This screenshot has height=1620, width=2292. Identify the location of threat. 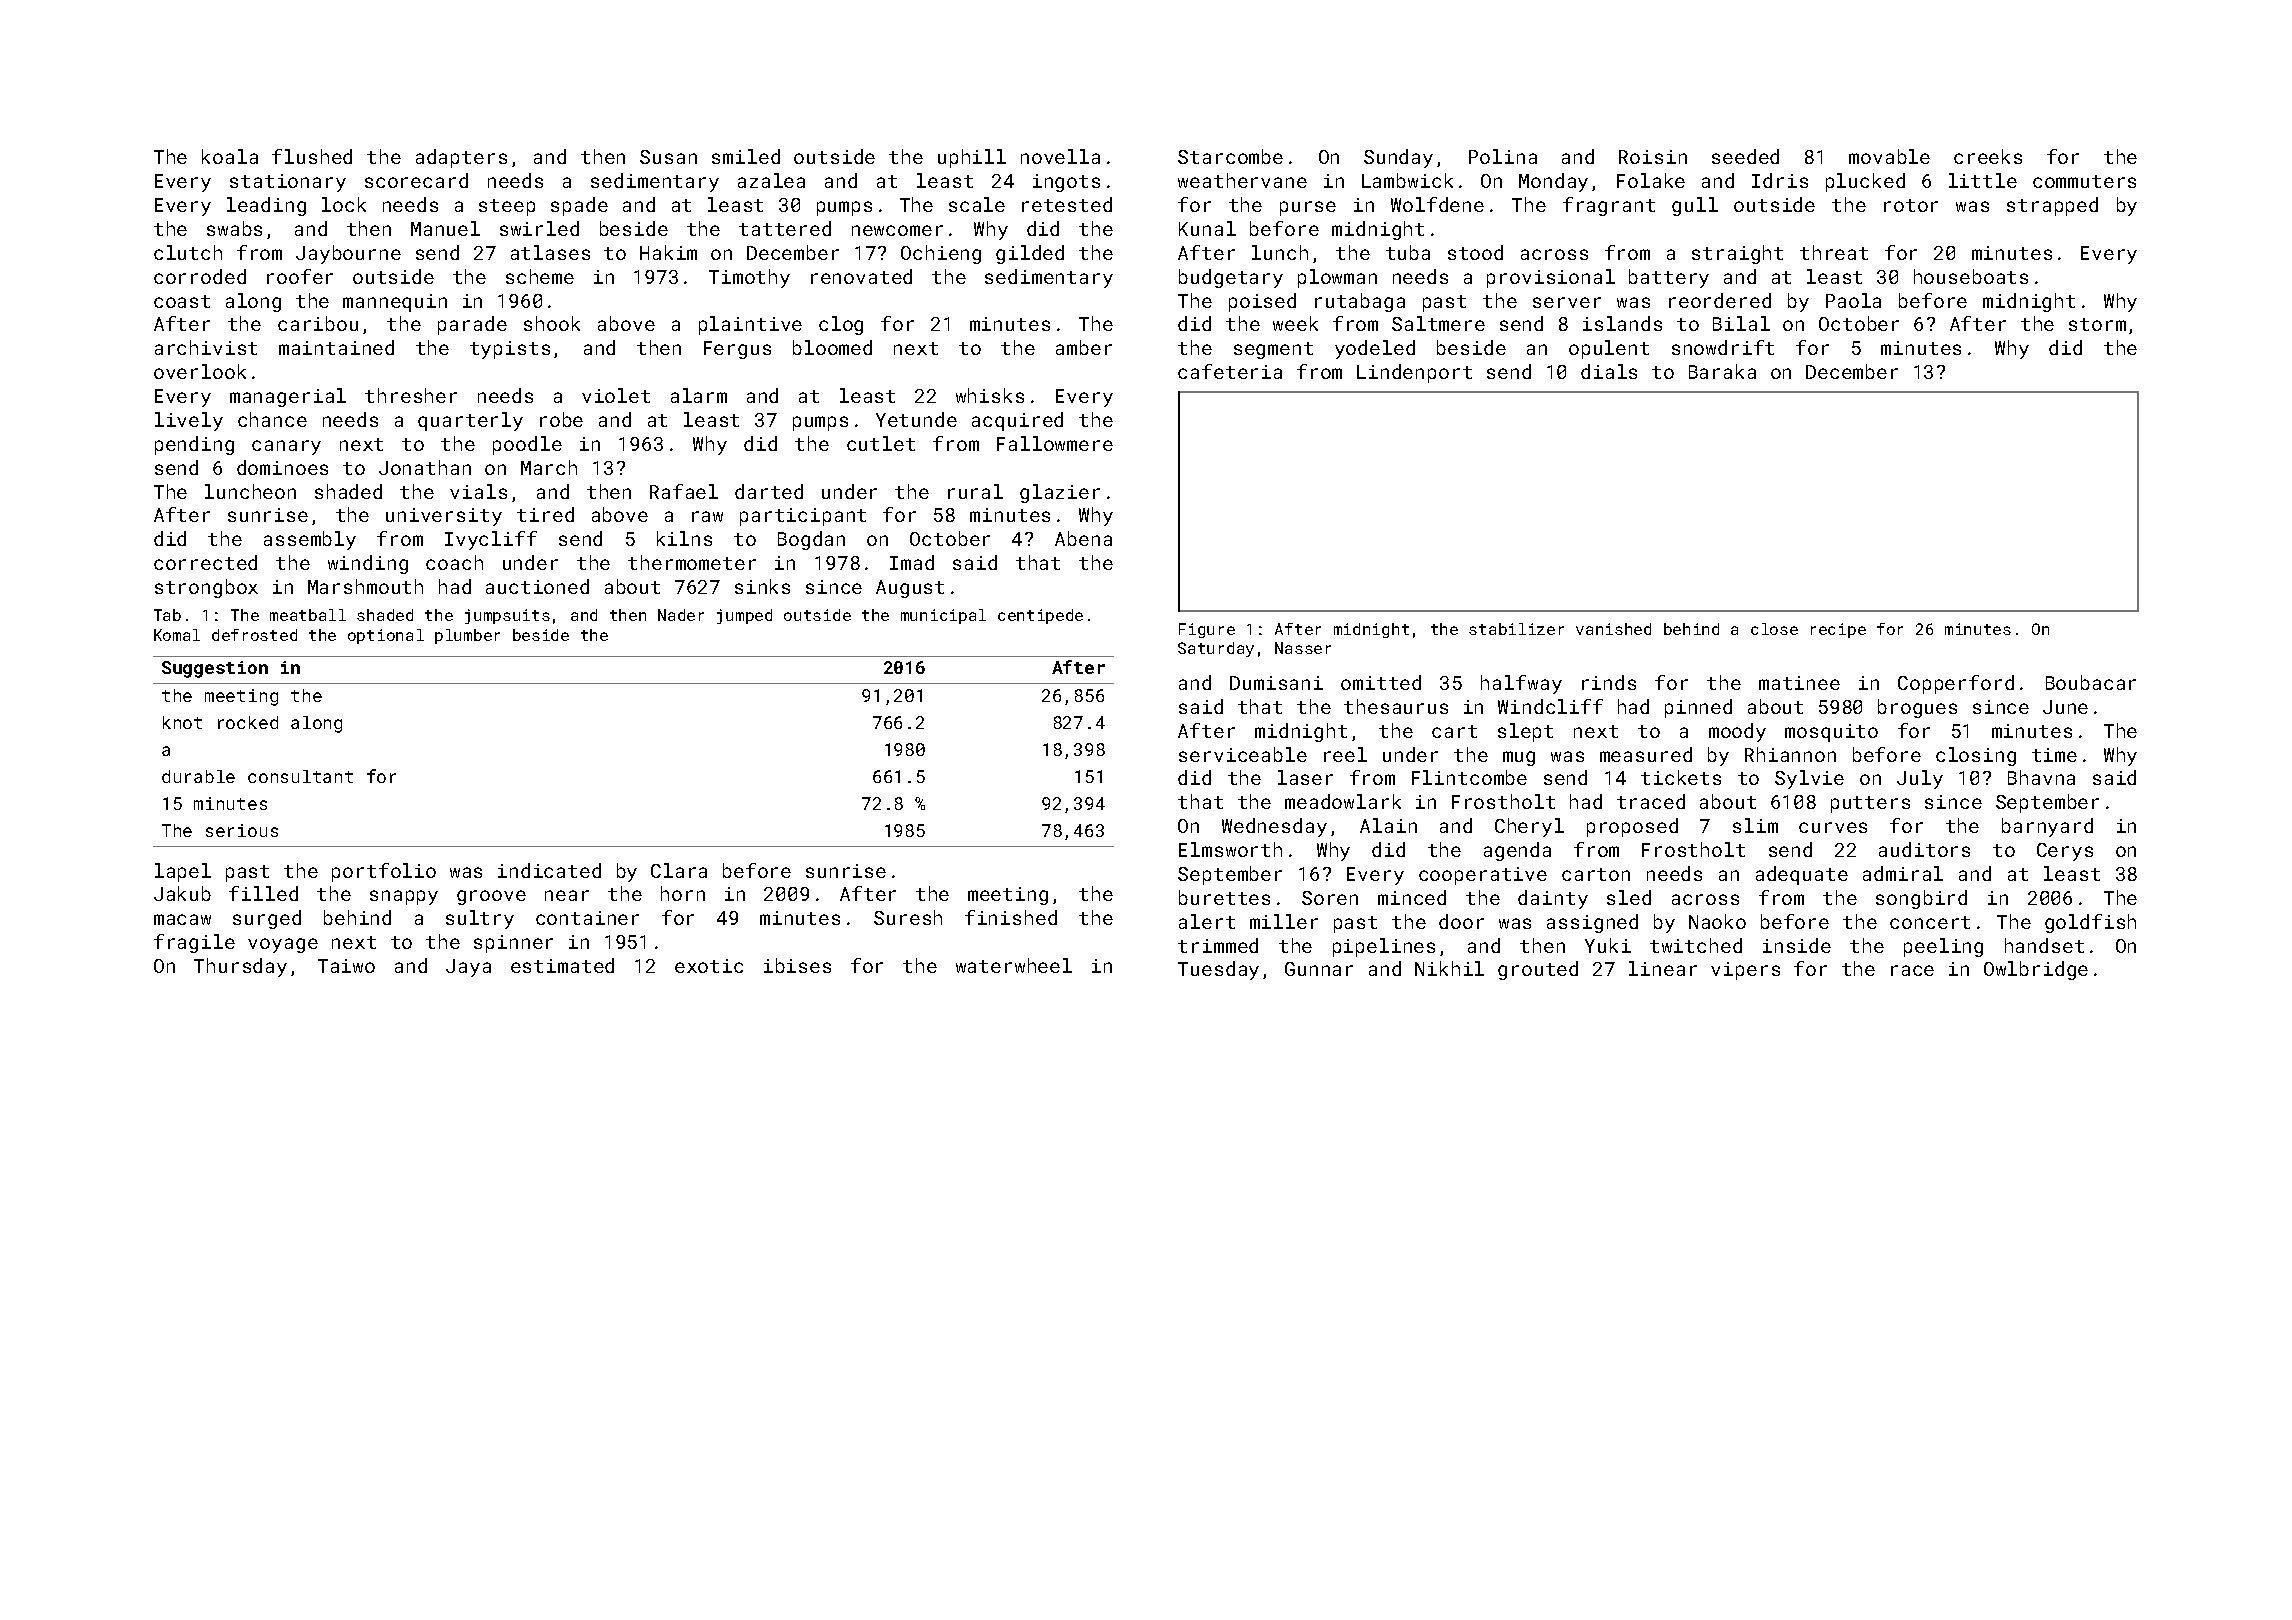
(1834, 252).
